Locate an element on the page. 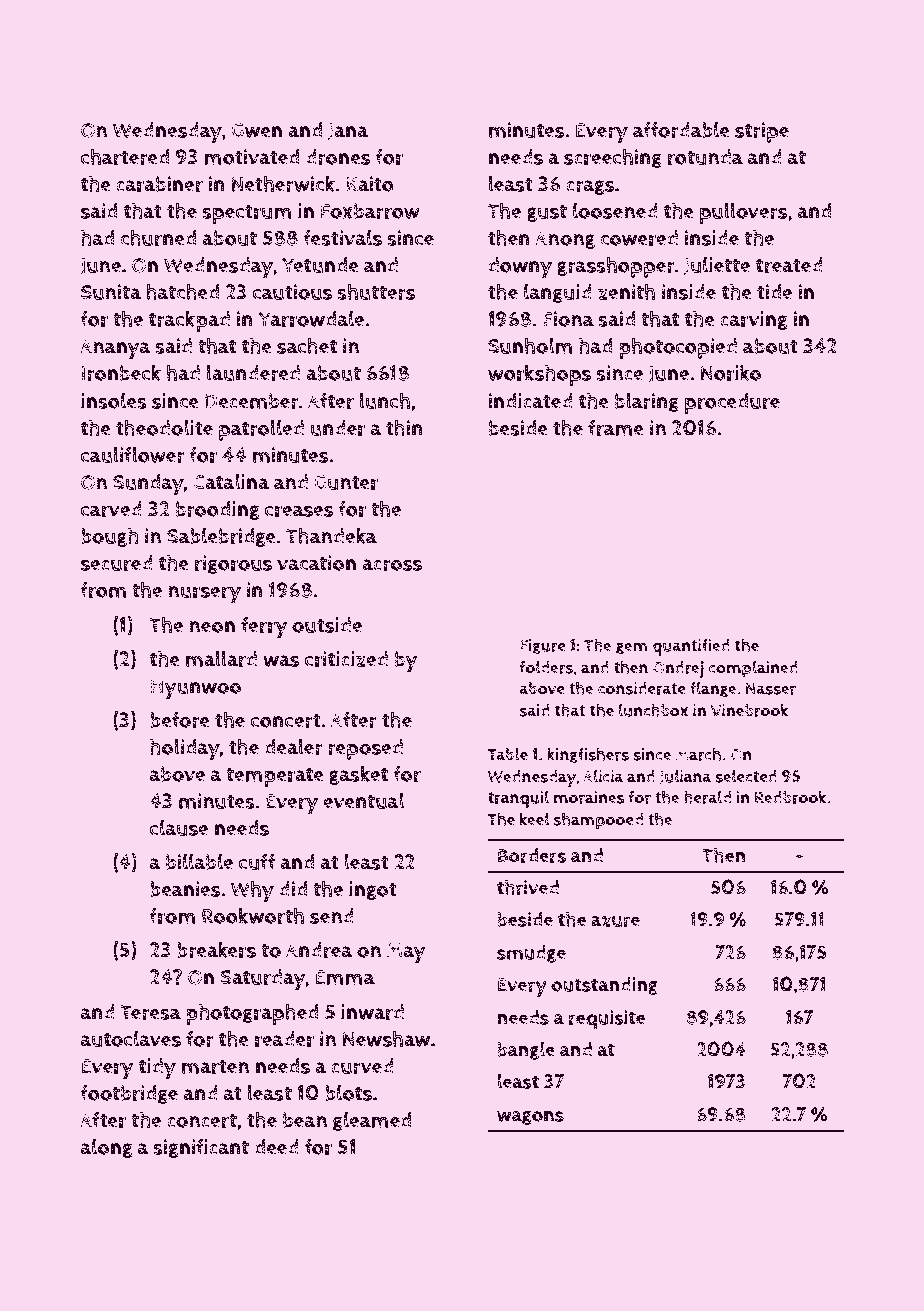 This image has height=1311, width=924. holiday is located at coordinates (185, 749).
